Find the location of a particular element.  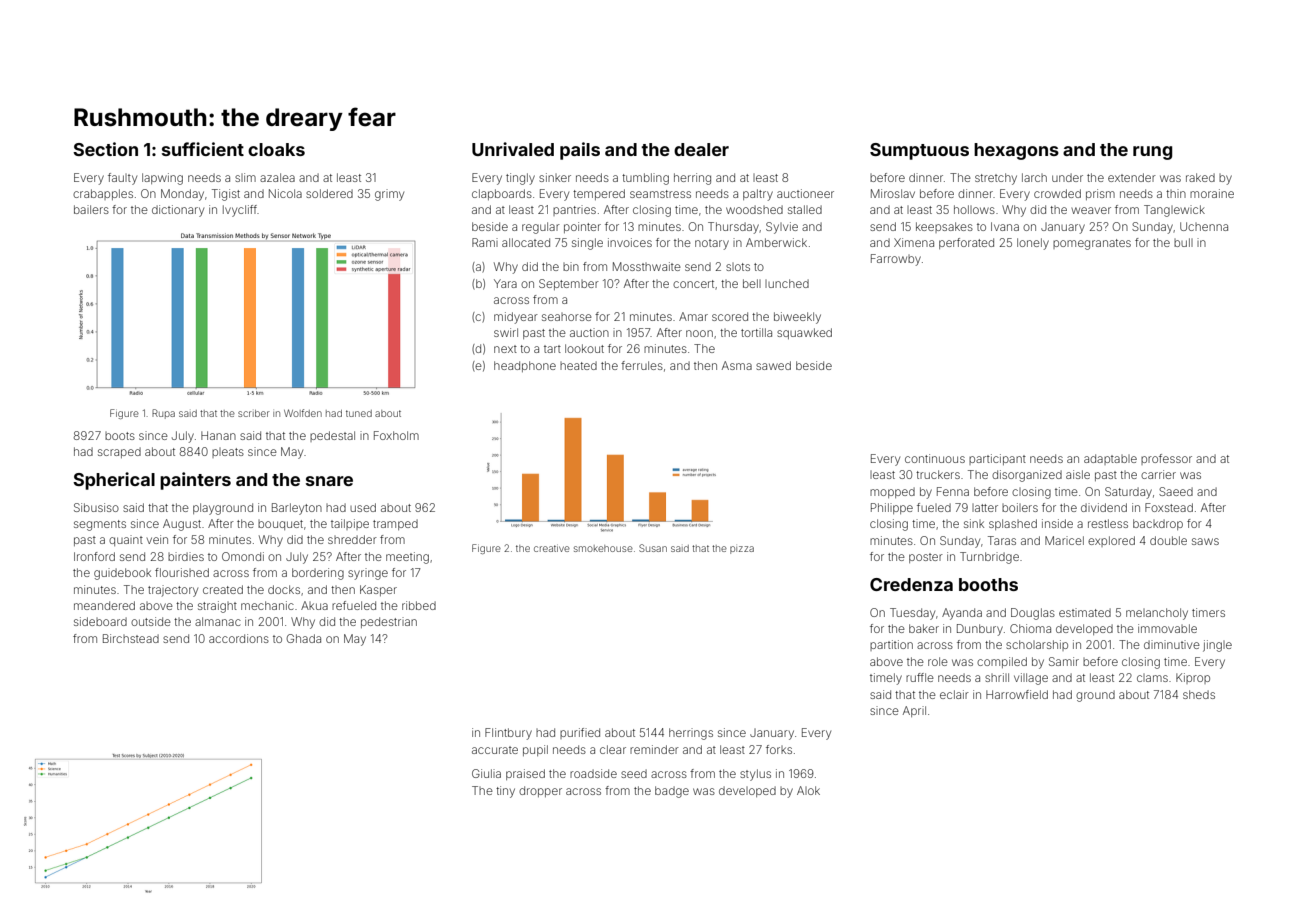

stylus is located at coordinates (755, 775).
